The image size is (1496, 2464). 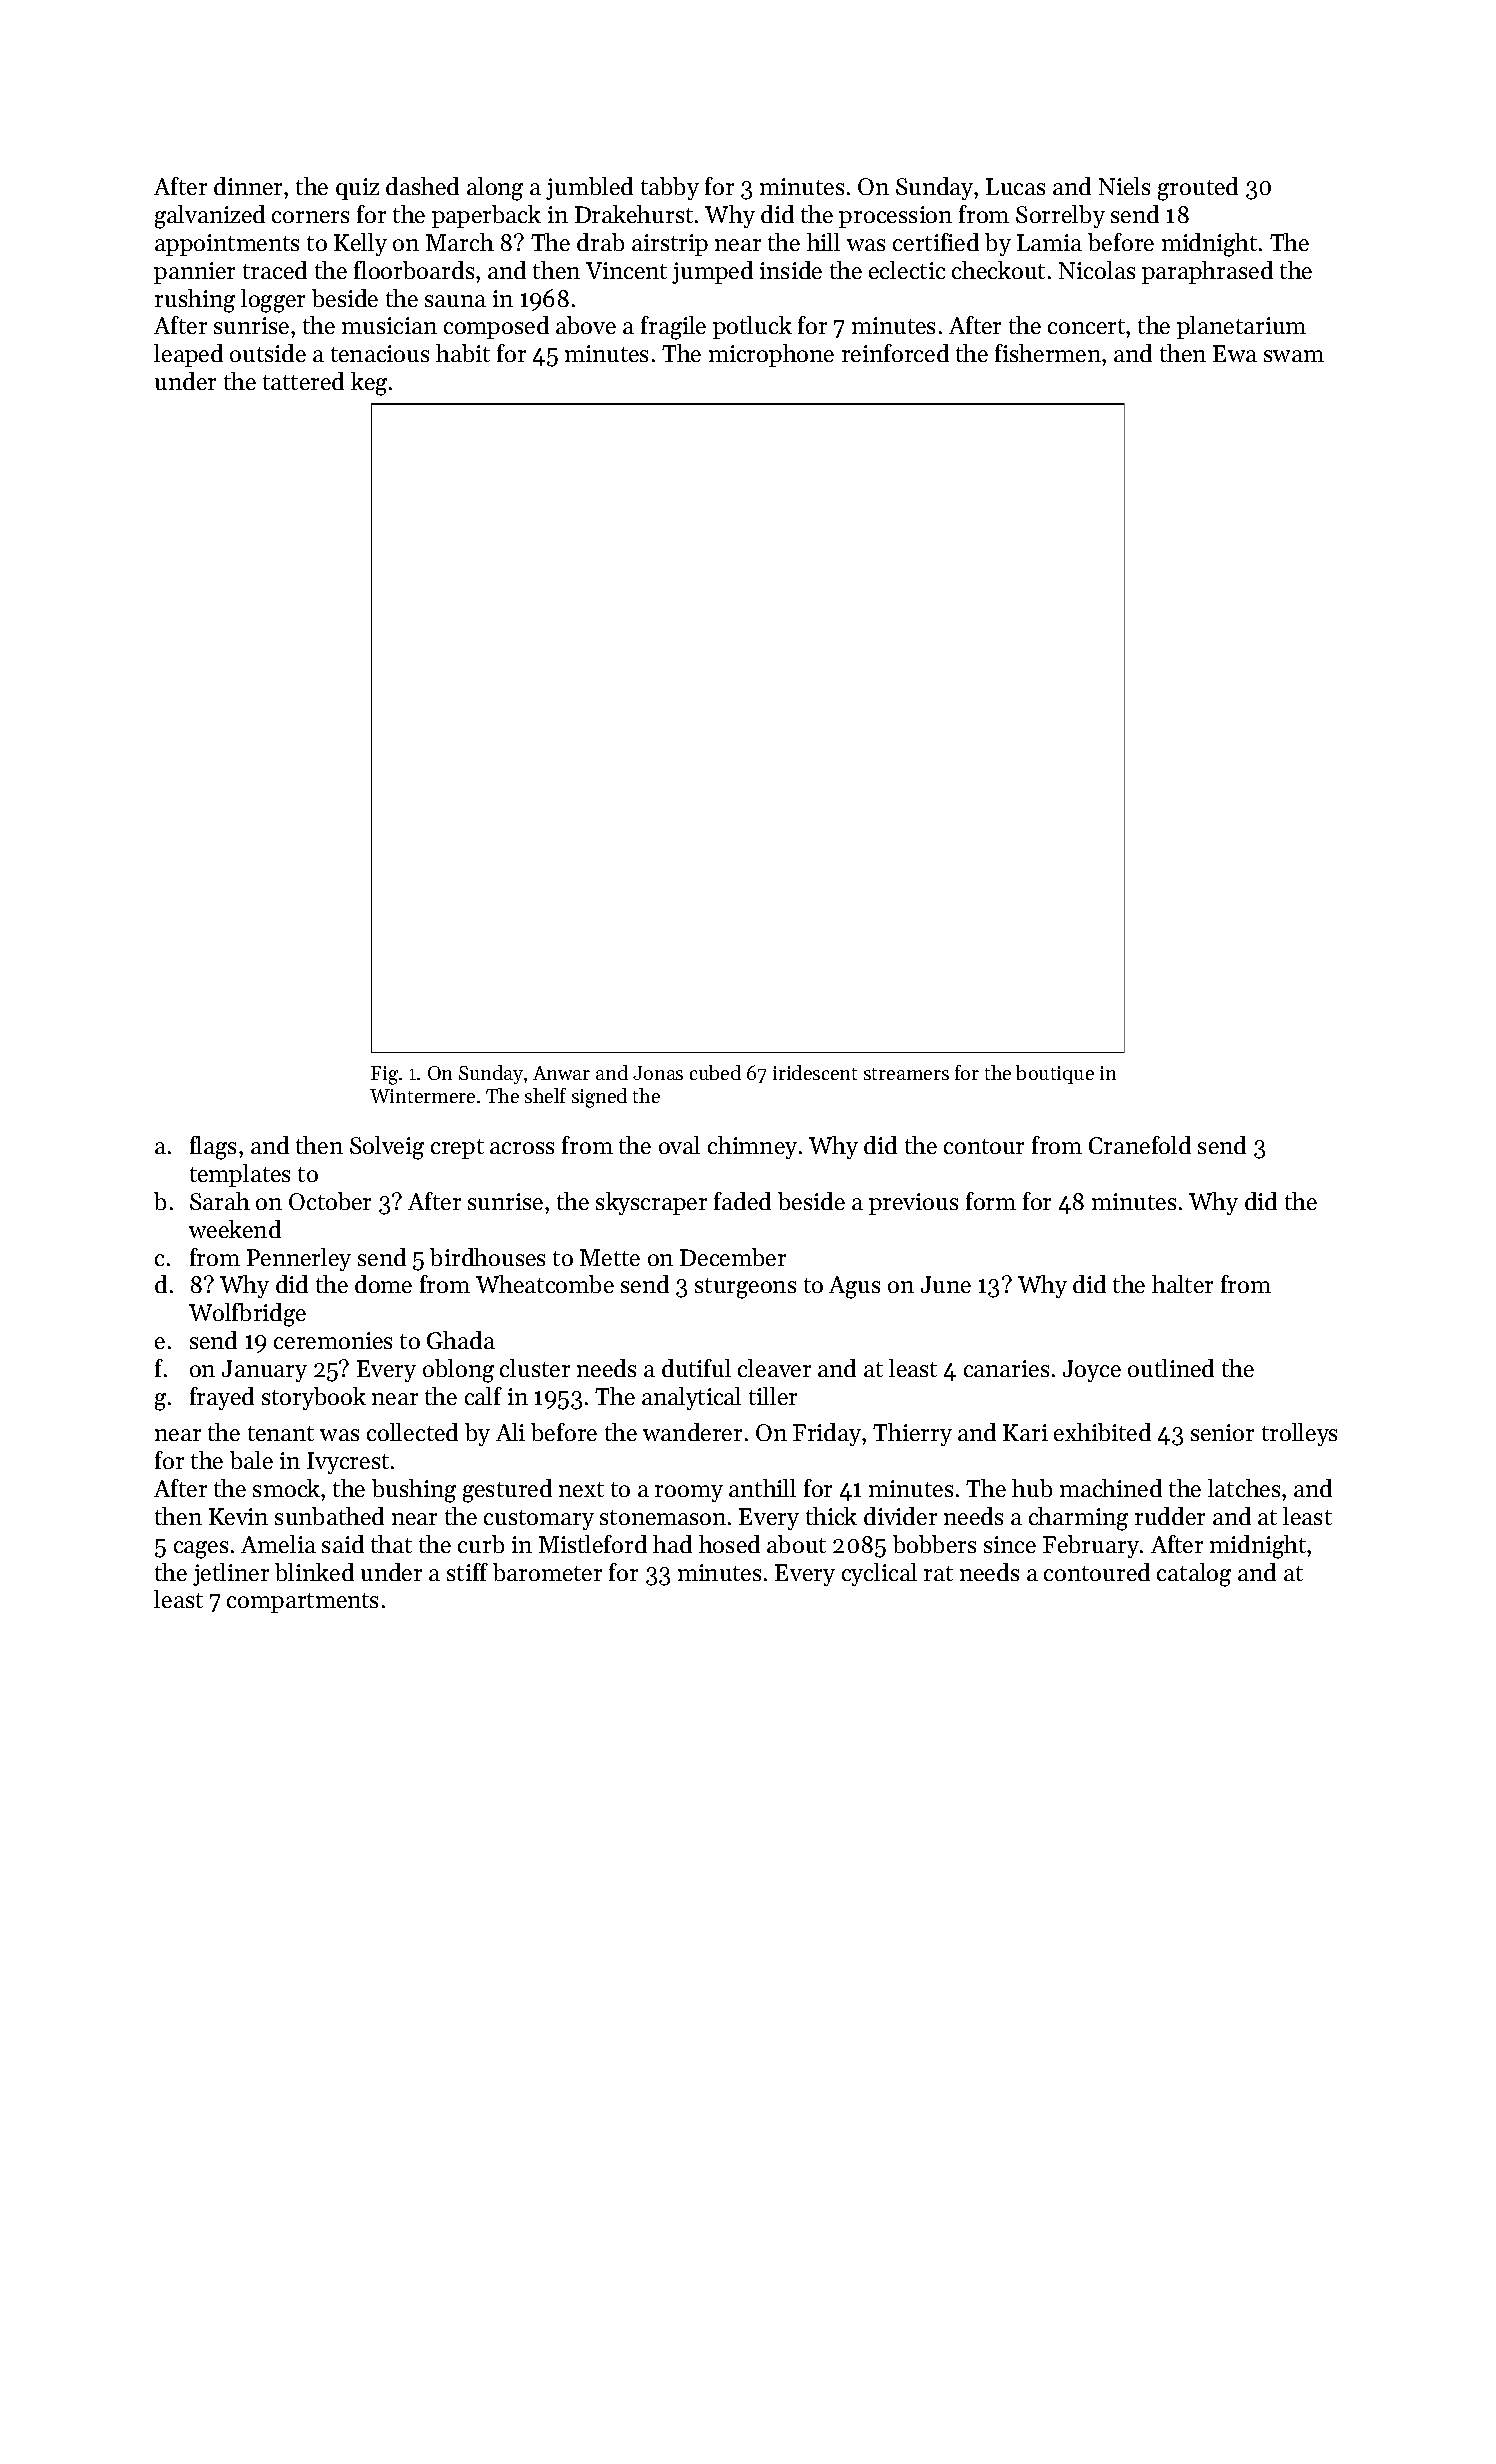 I want to click on reinforced, so click(x=895, y=353).
